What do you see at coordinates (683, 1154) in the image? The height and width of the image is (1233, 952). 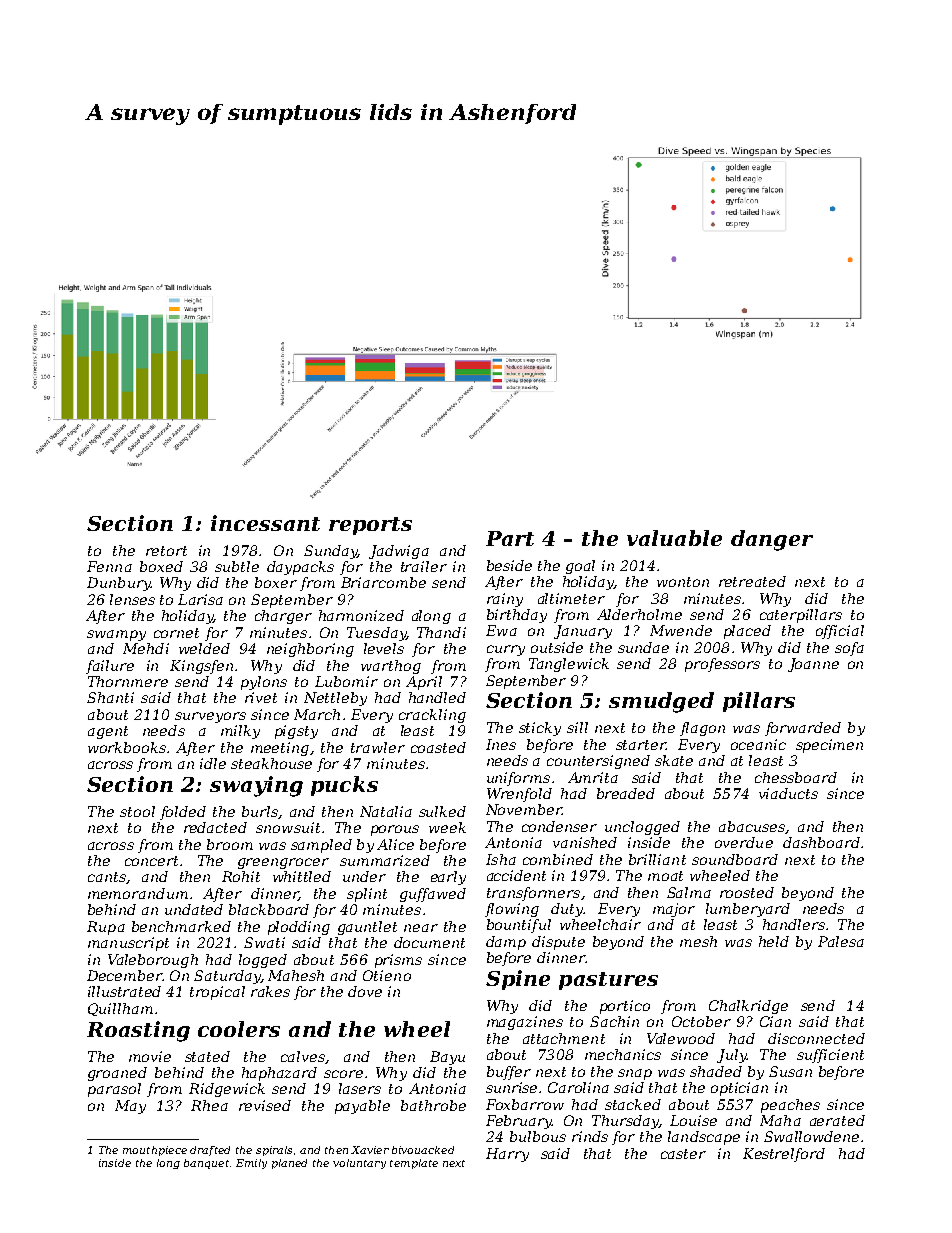 I see `caster` at bounding box center [683, 1154].
